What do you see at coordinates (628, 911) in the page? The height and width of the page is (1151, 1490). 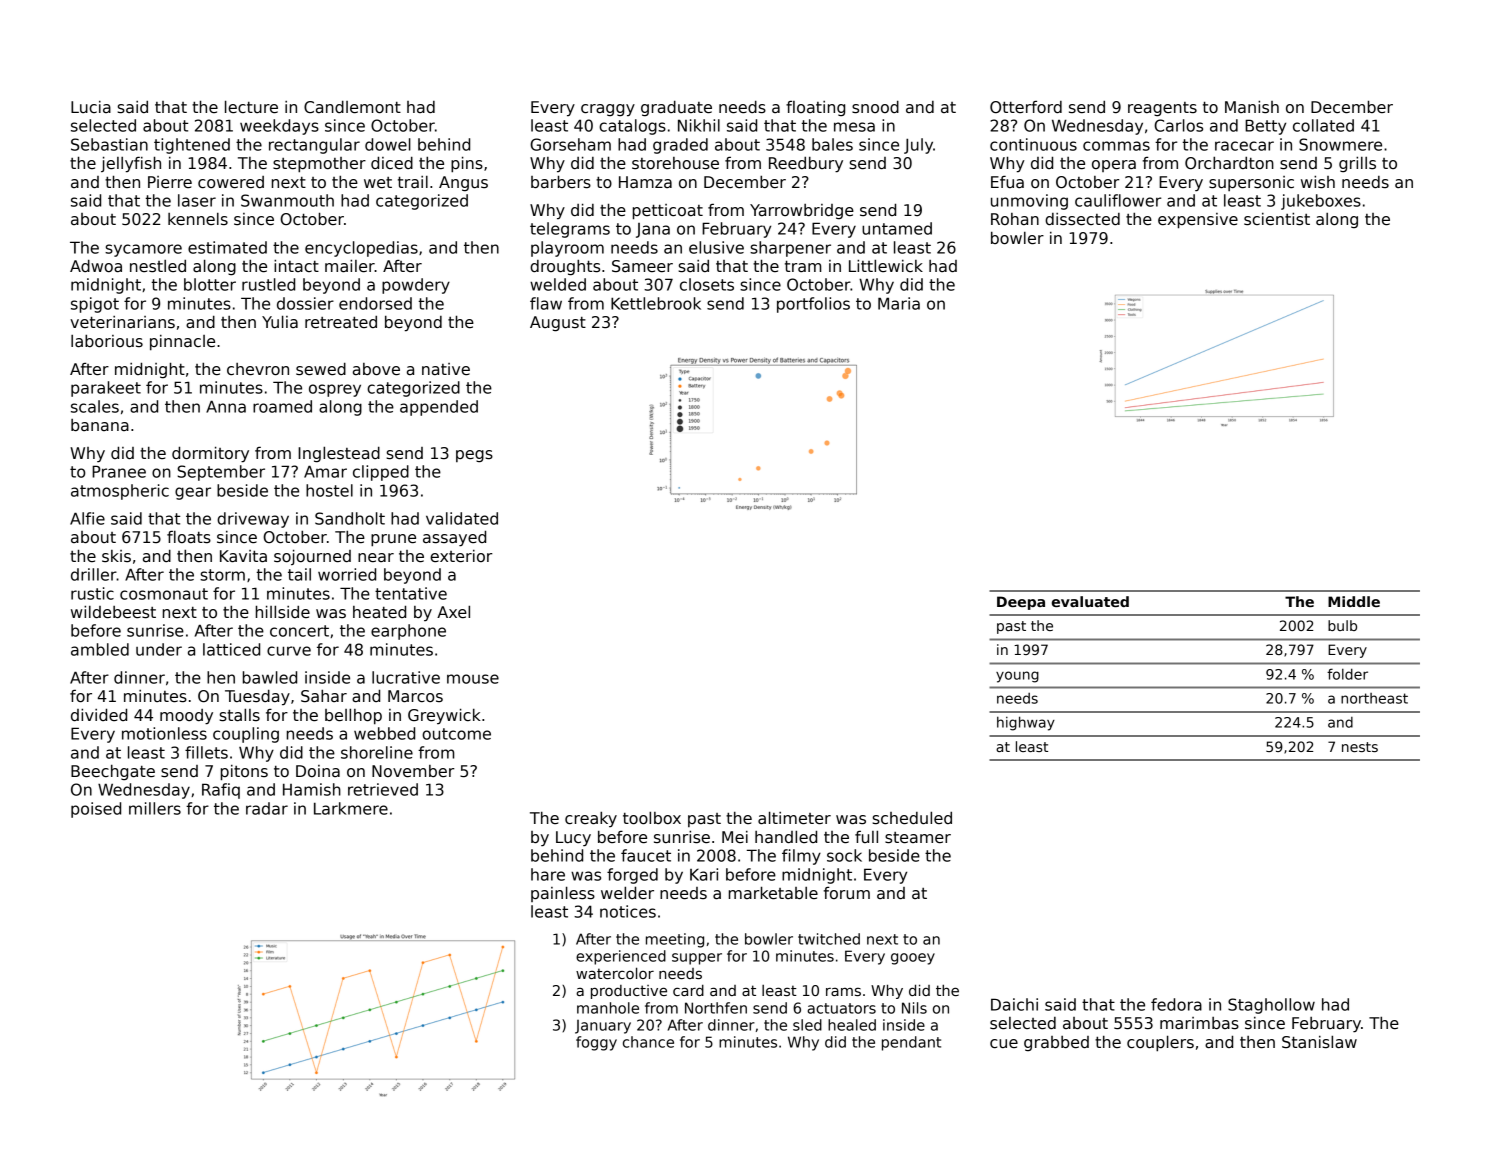 I see `notices` at bounding box center [628, 911].
